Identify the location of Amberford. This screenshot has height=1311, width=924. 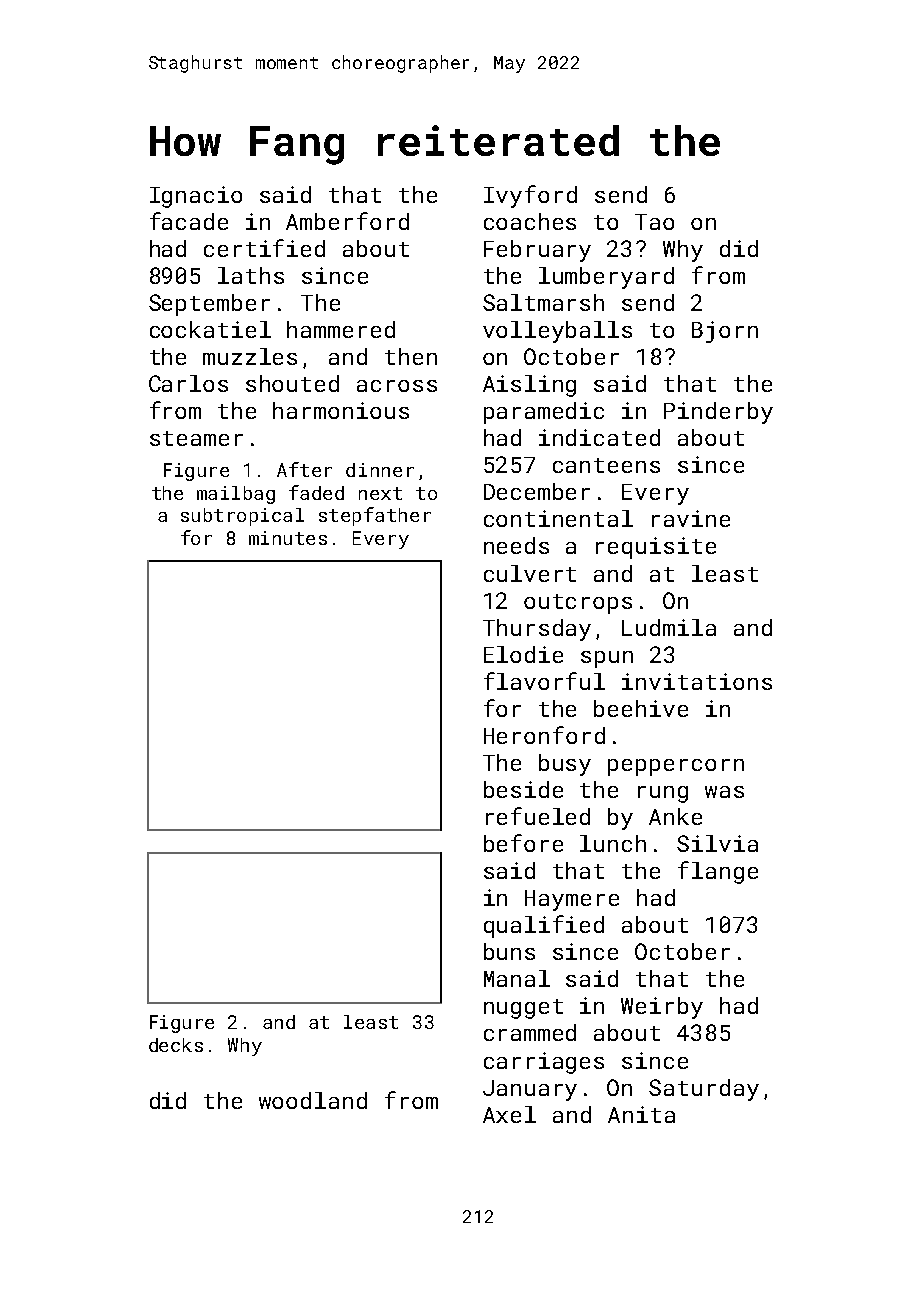
(347, 221).
